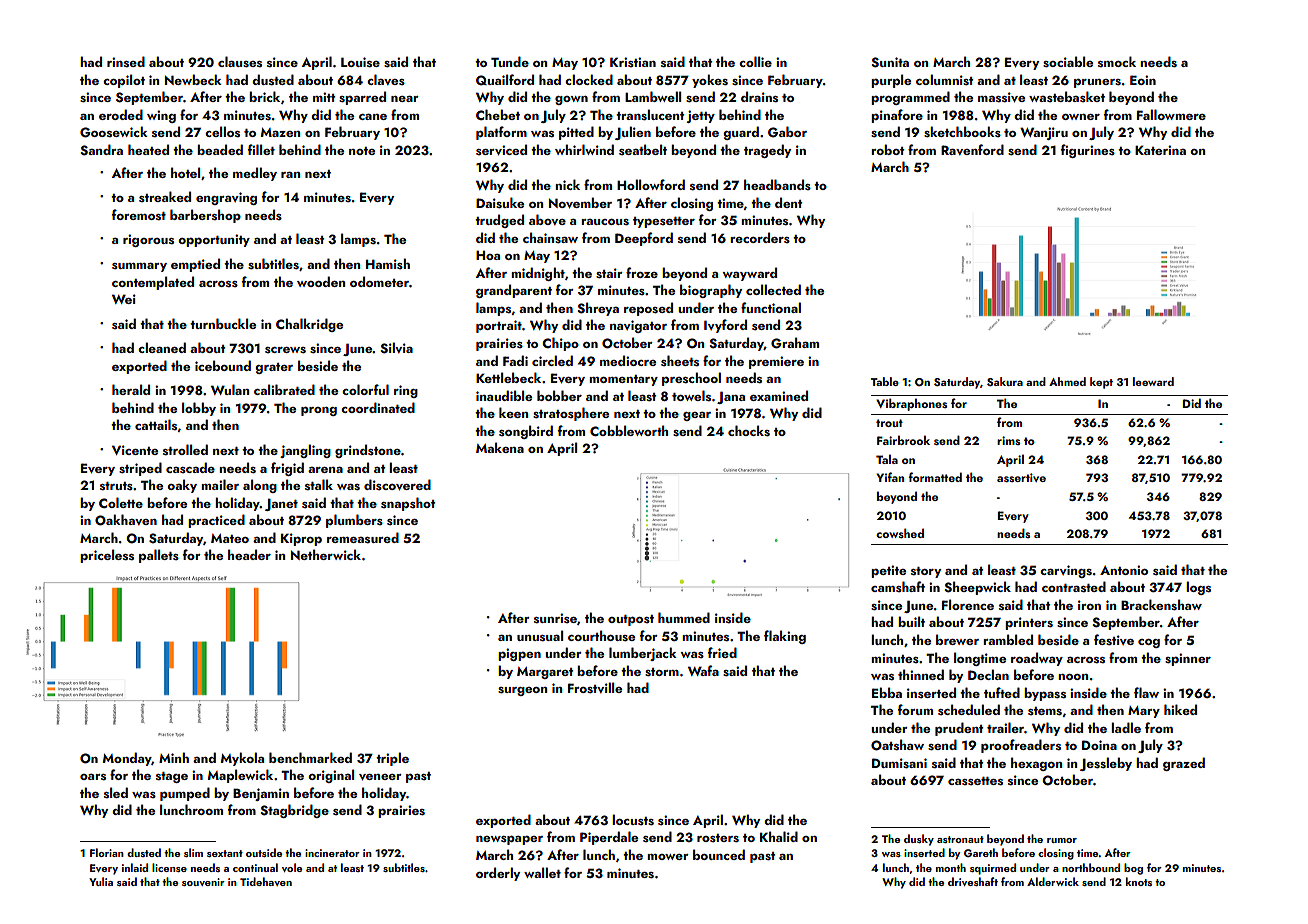 The height and width of the document is (924, 1308). Describe the element at coordinates (779, 395) in the document. I see `examined` at that location.
